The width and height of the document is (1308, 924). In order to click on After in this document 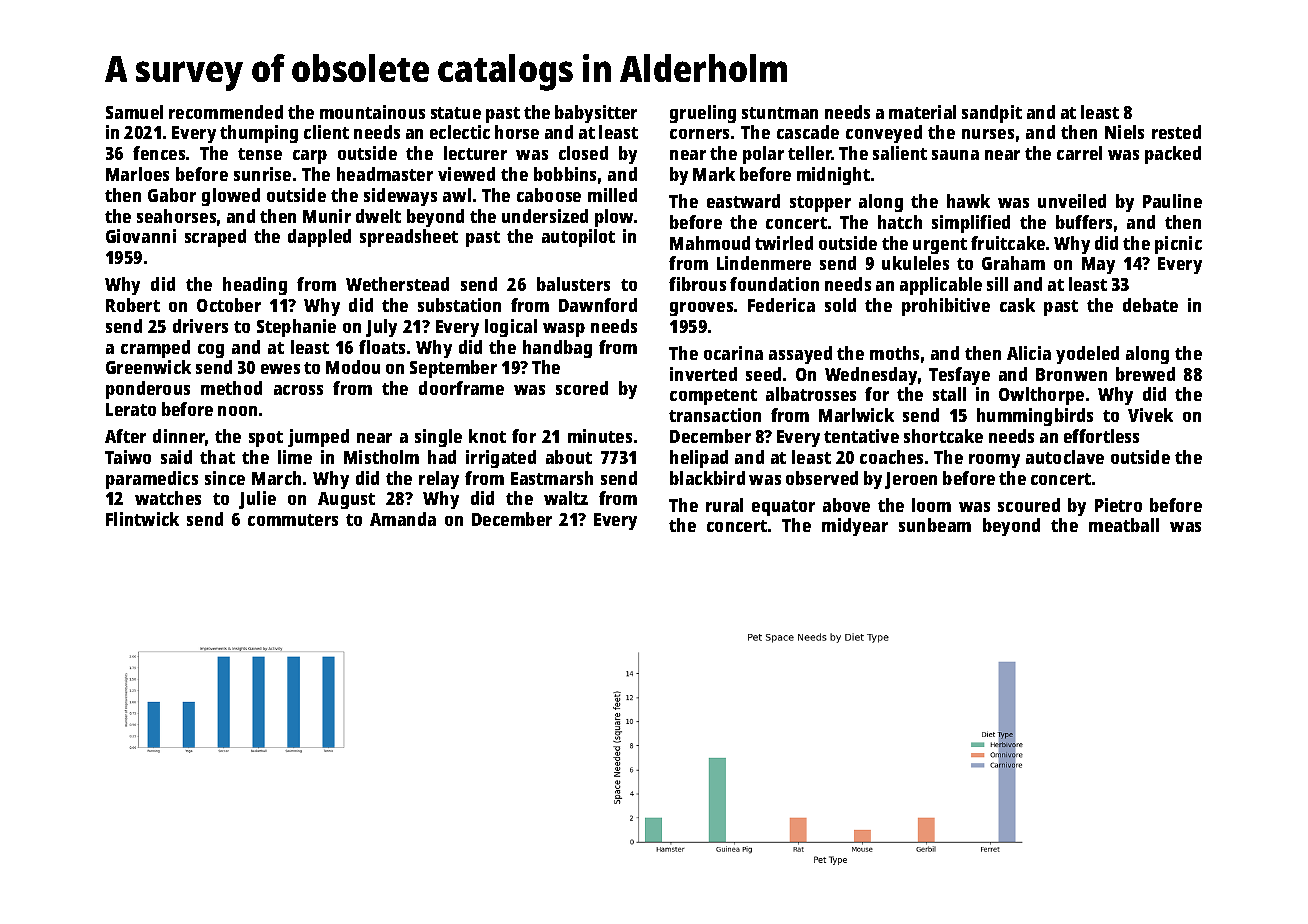, I will do `click(125, 436)`.
